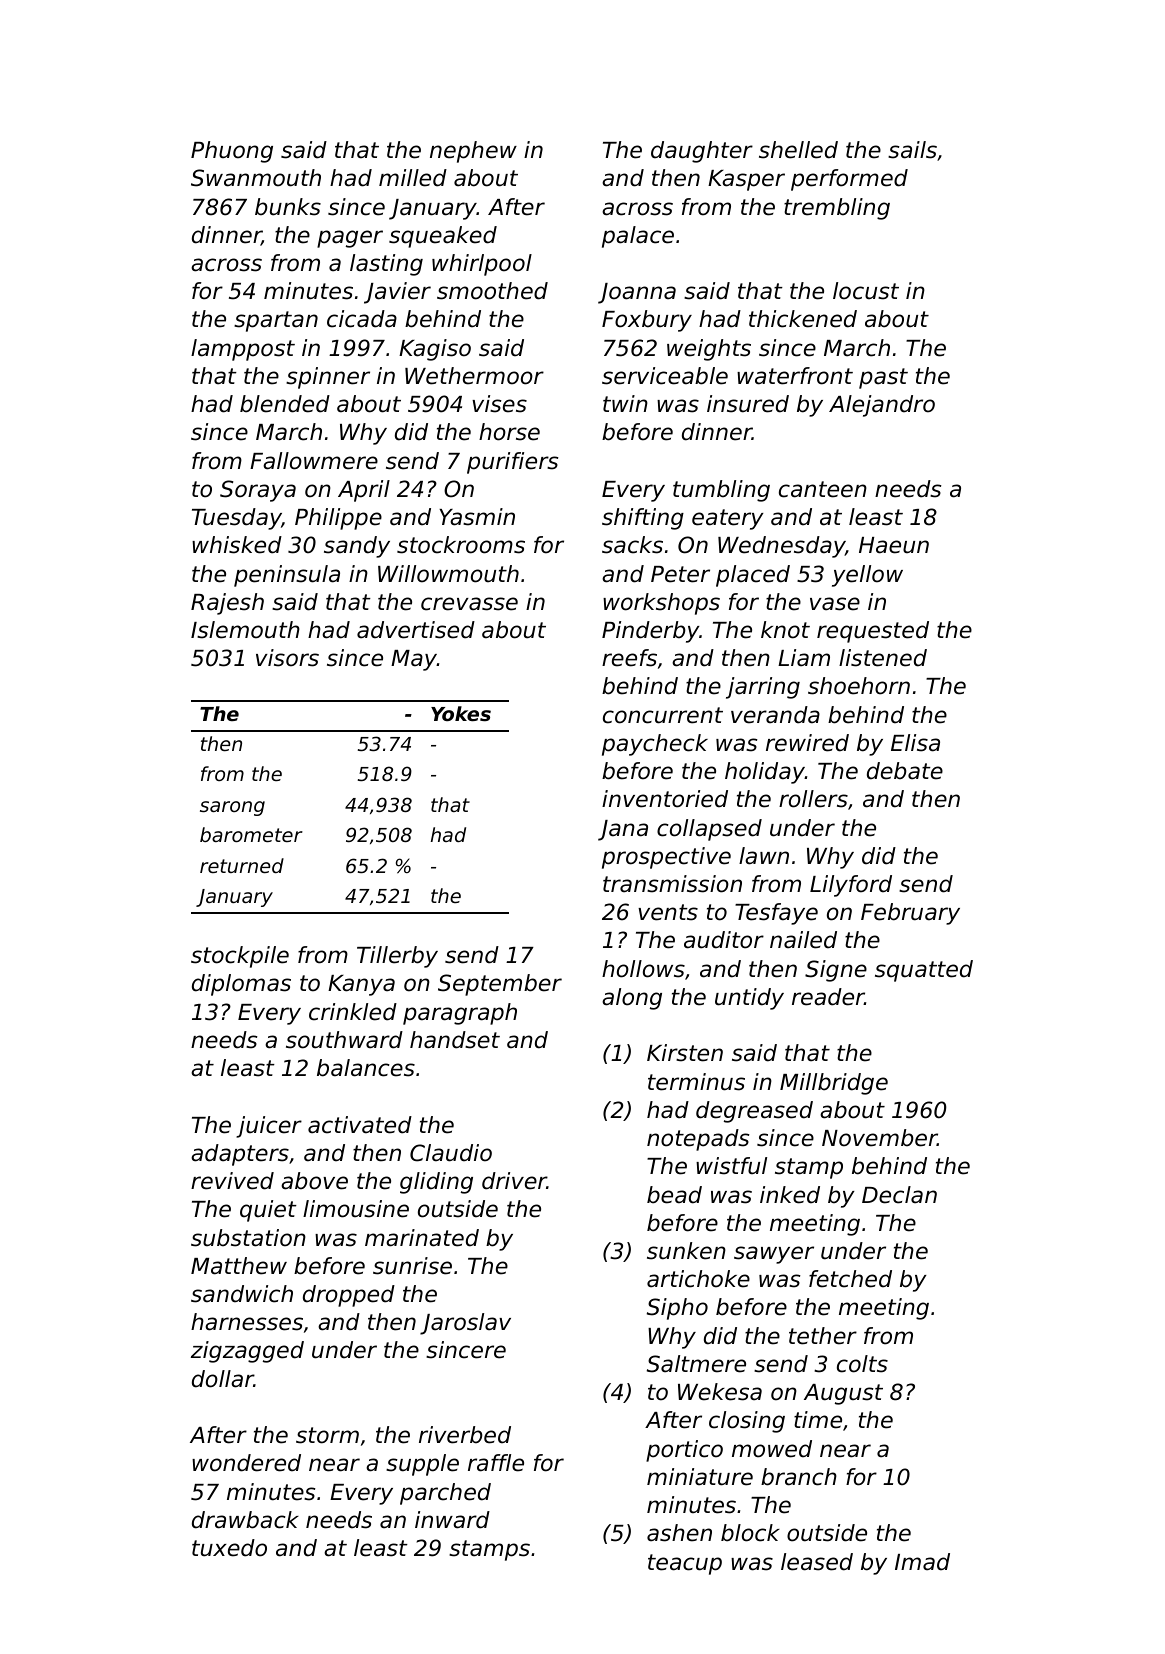  Describe the element at coordinates (924, 971) in the document. I see `squatted` at that location.
